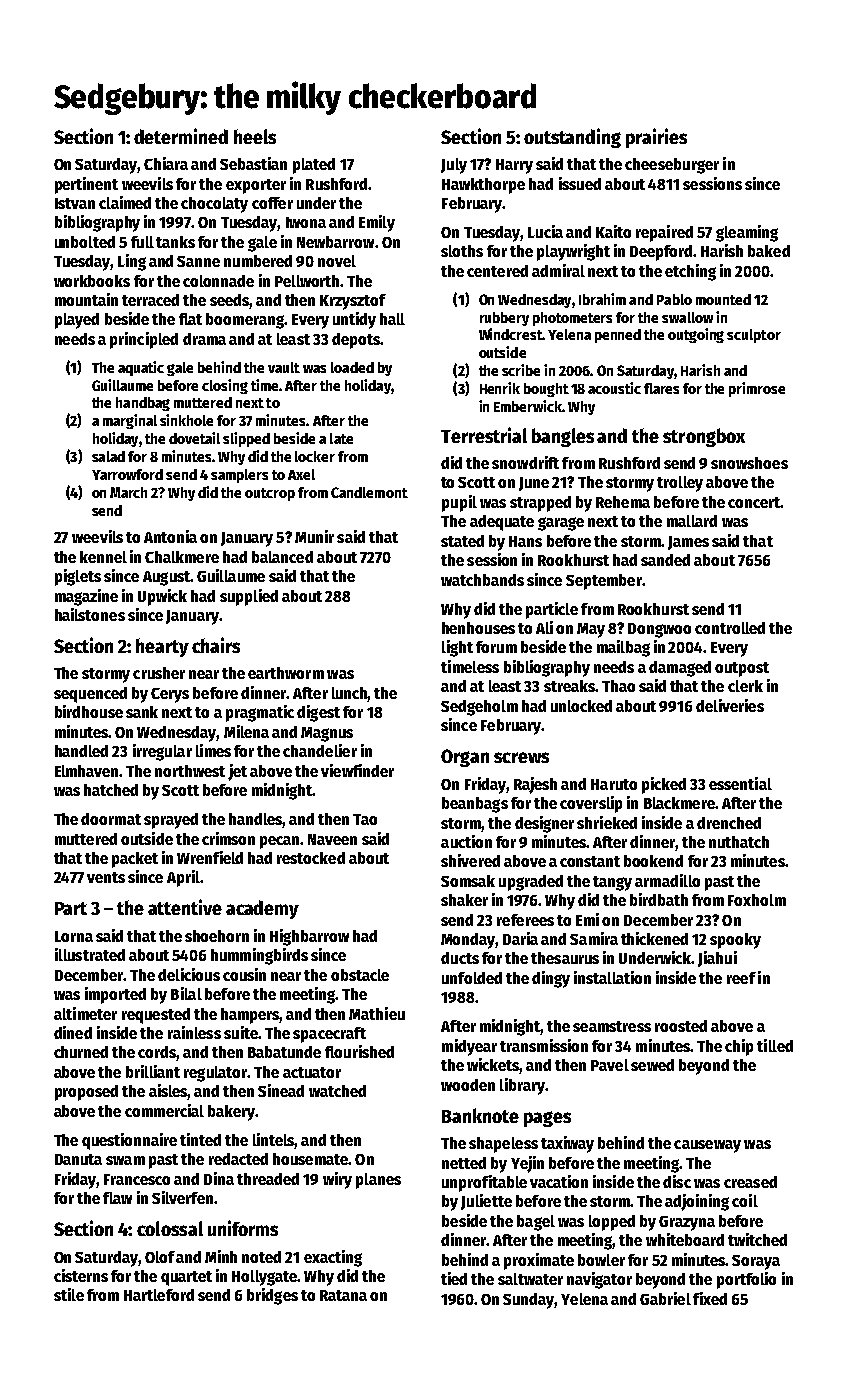 This screenshot has width=849, height=1400. What do you see at coordinates (255, 136) in the screenshot?
I see `heels` at bounding box center [255, 136].
